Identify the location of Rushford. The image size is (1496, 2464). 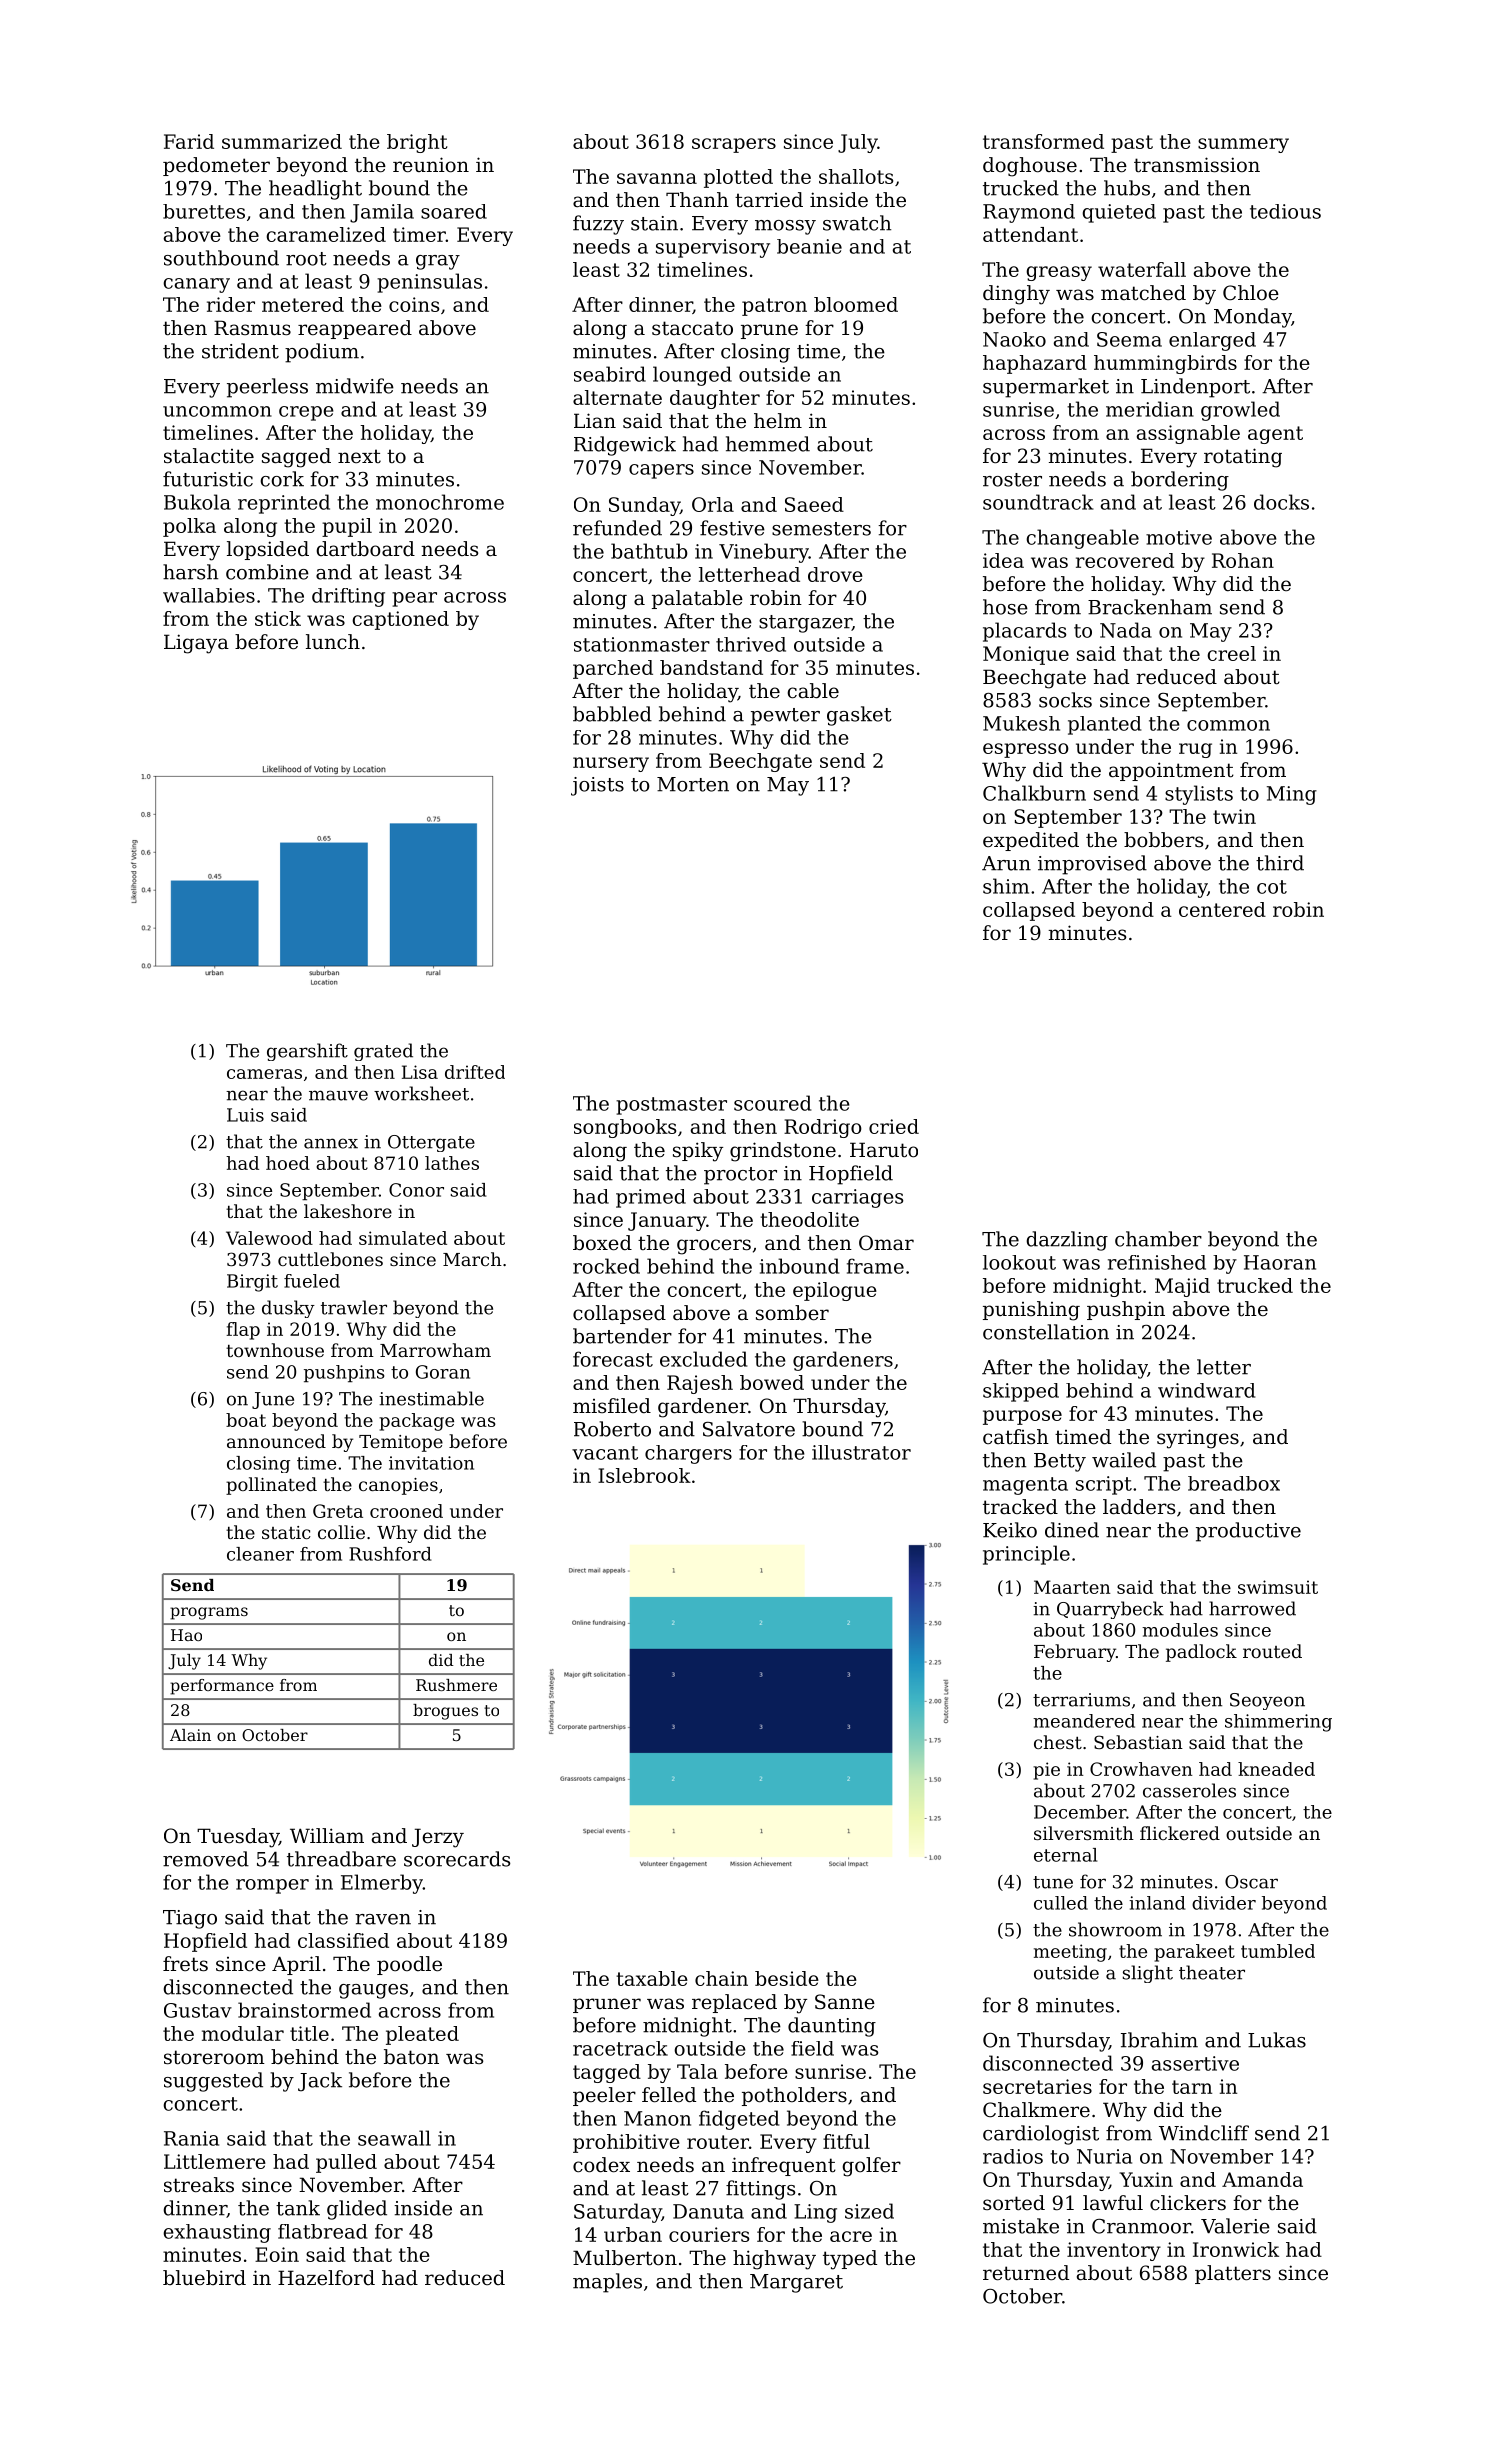
(390, 1554).
